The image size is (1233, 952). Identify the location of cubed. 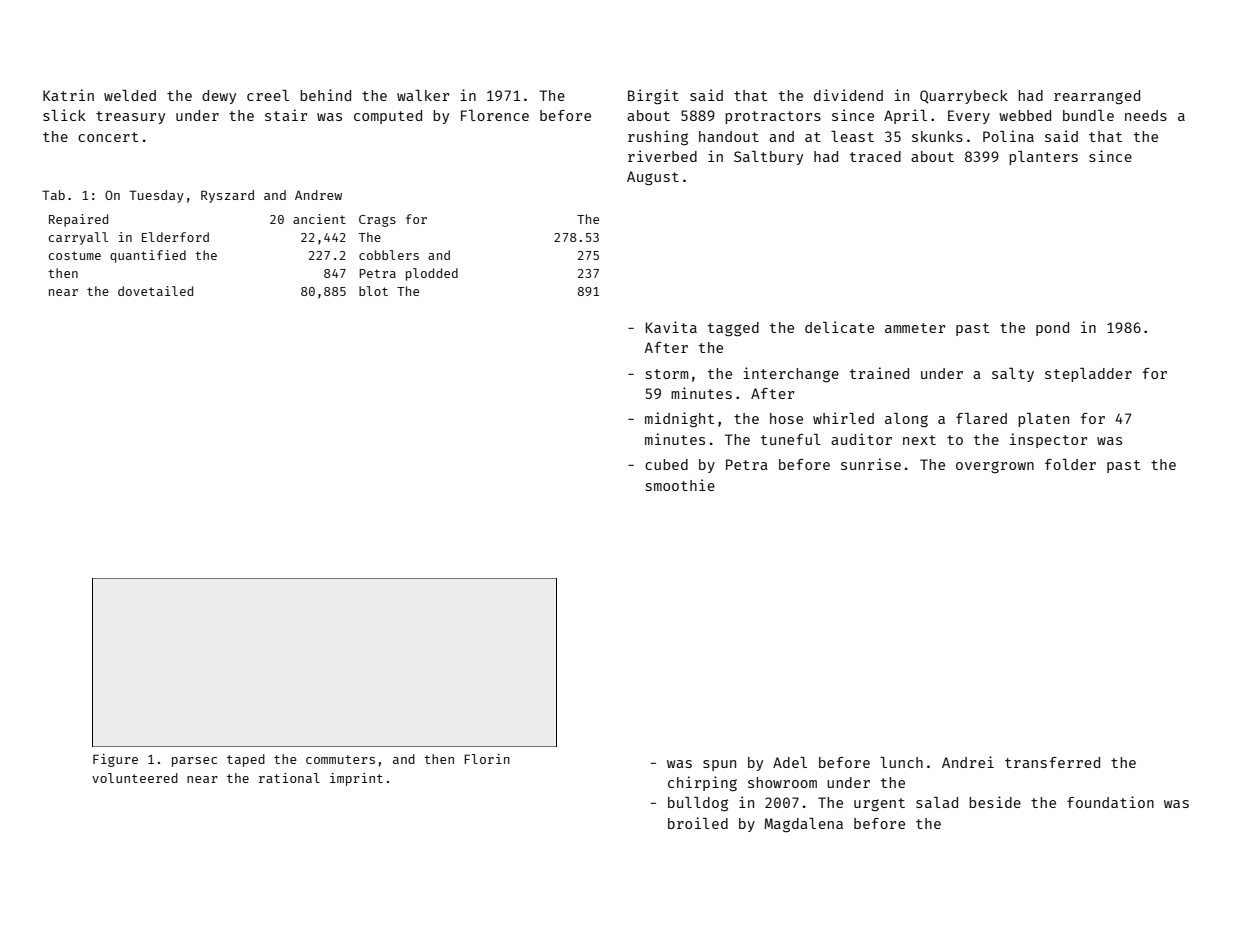
(666, 464).
